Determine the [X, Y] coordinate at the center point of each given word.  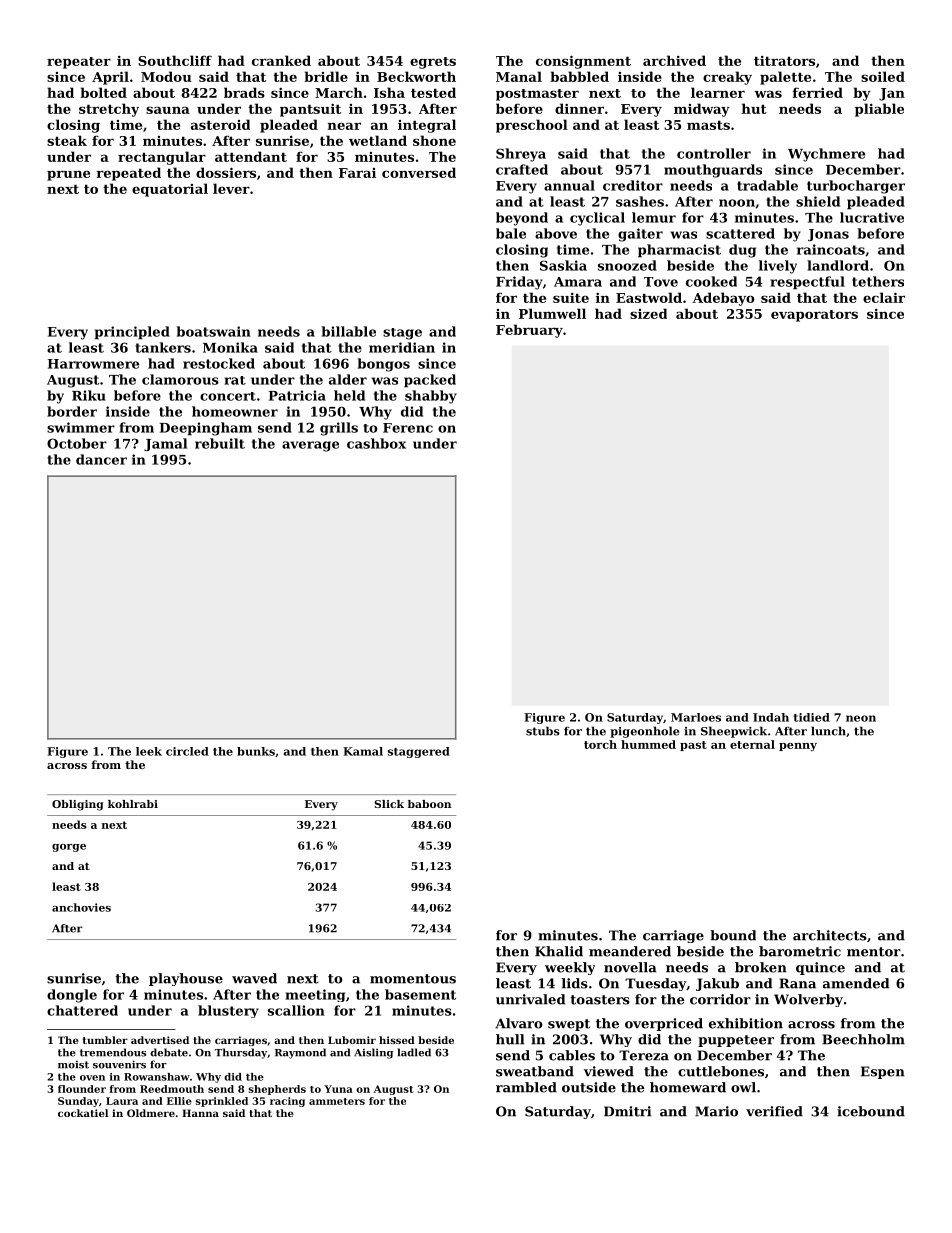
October [77, 443]
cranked [281, 60]
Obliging [78, 805]
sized [648, 313]
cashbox [376, 443]
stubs [543, 731]
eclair [884, 297]
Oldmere [151, 1113]
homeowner [235, 411]
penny [798, 747]
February [529, 331]
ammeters [337, 1101]
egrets [433, 63]
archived [674, 60]
